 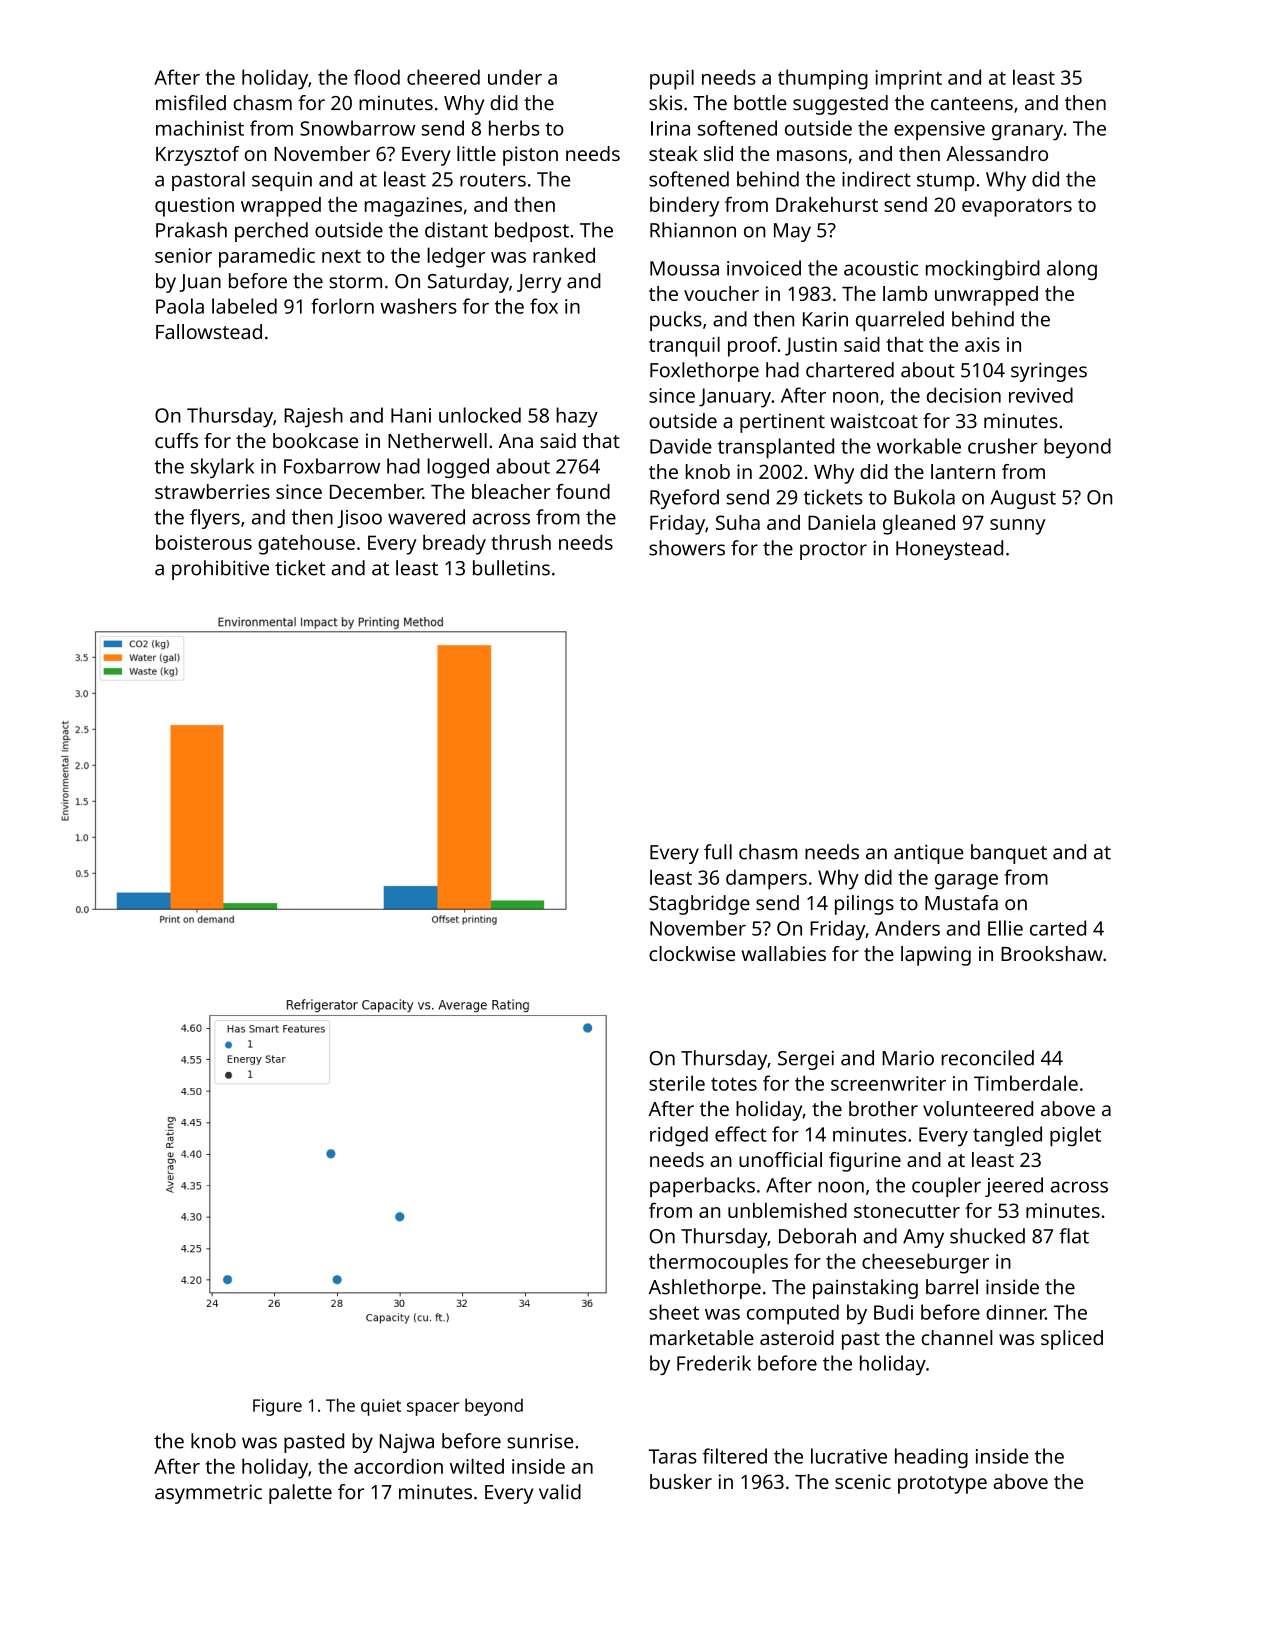 I want to click on routers, so click(x=493, y=180).
